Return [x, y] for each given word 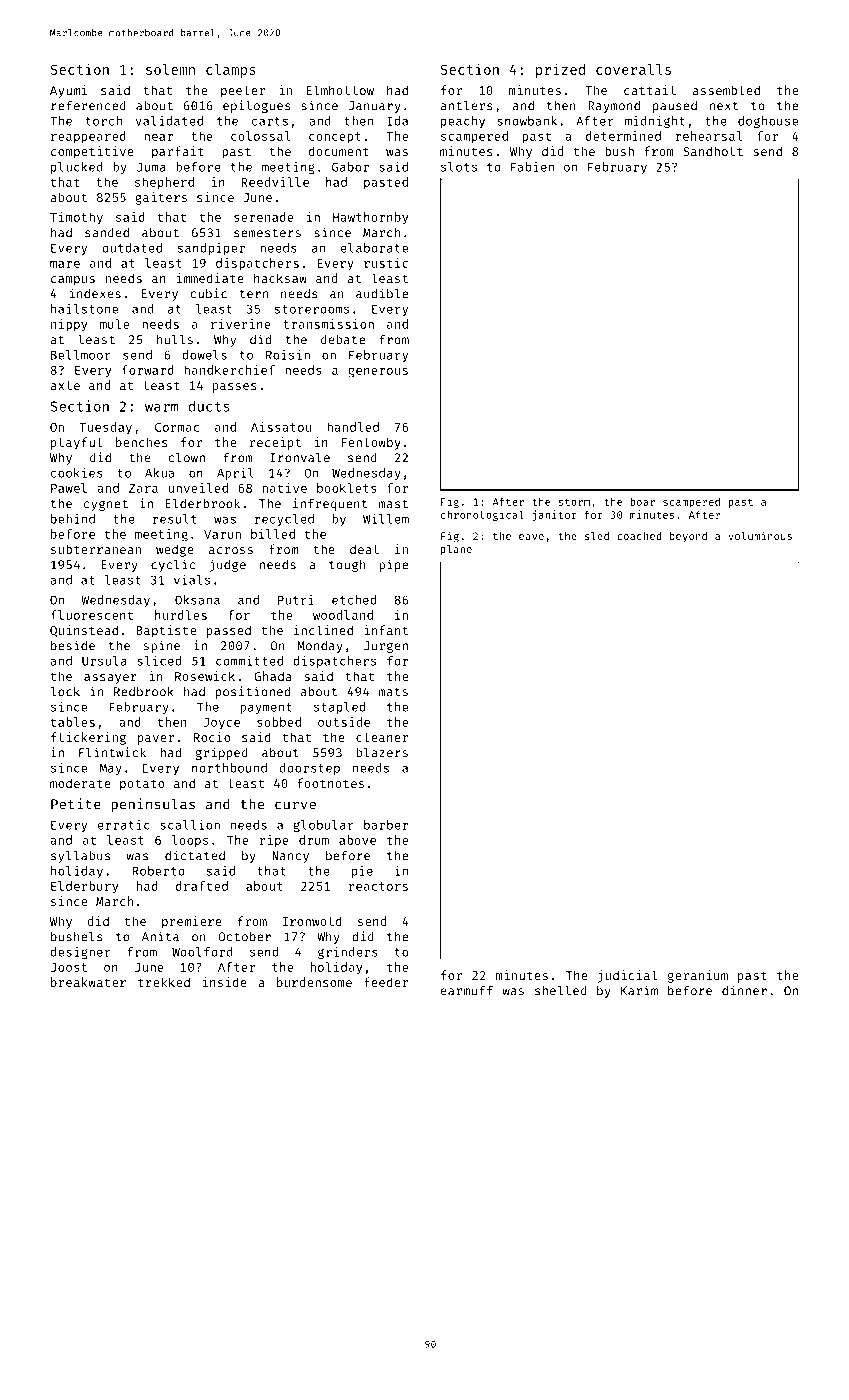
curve [295, 805]
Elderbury [84, 887]
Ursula [104, 661]
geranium [698, 976]
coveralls [633, 69]
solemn [170, 69]
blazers [382, 753]
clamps [231, 71]
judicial [627, 976]
